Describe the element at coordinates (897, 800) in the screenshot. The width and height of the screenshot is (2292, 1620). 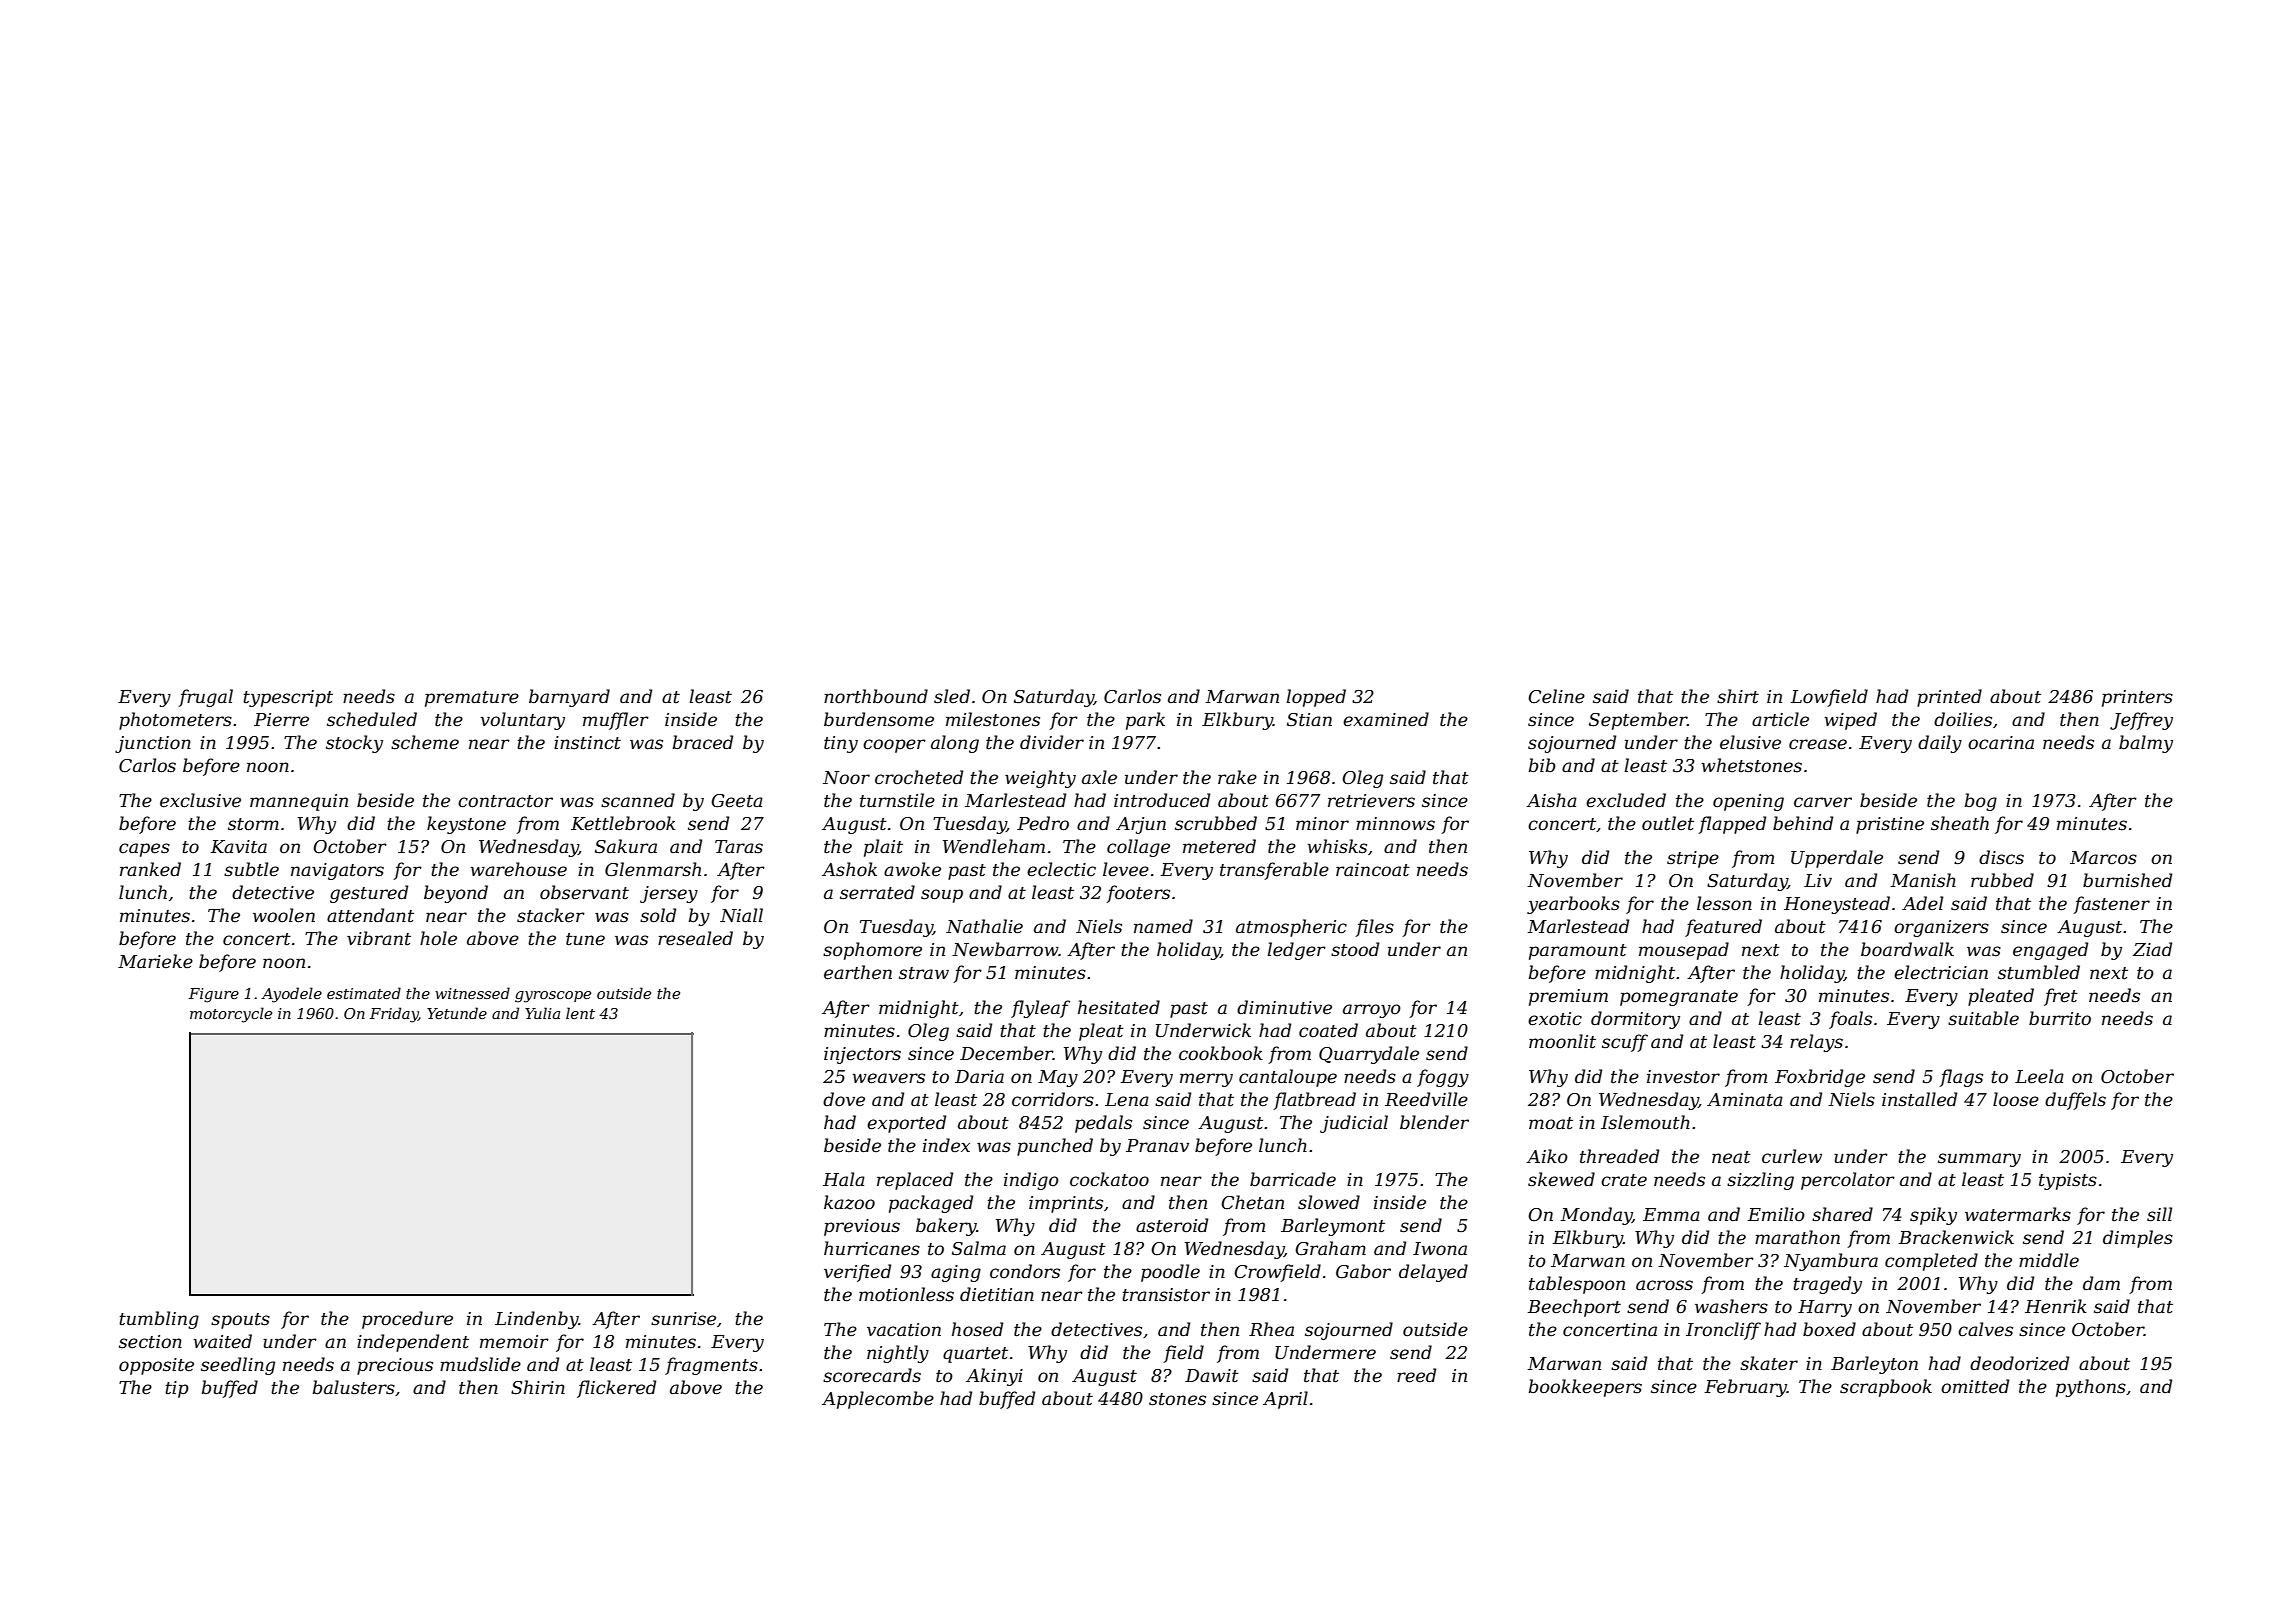
I see `turnstile` at that location.
